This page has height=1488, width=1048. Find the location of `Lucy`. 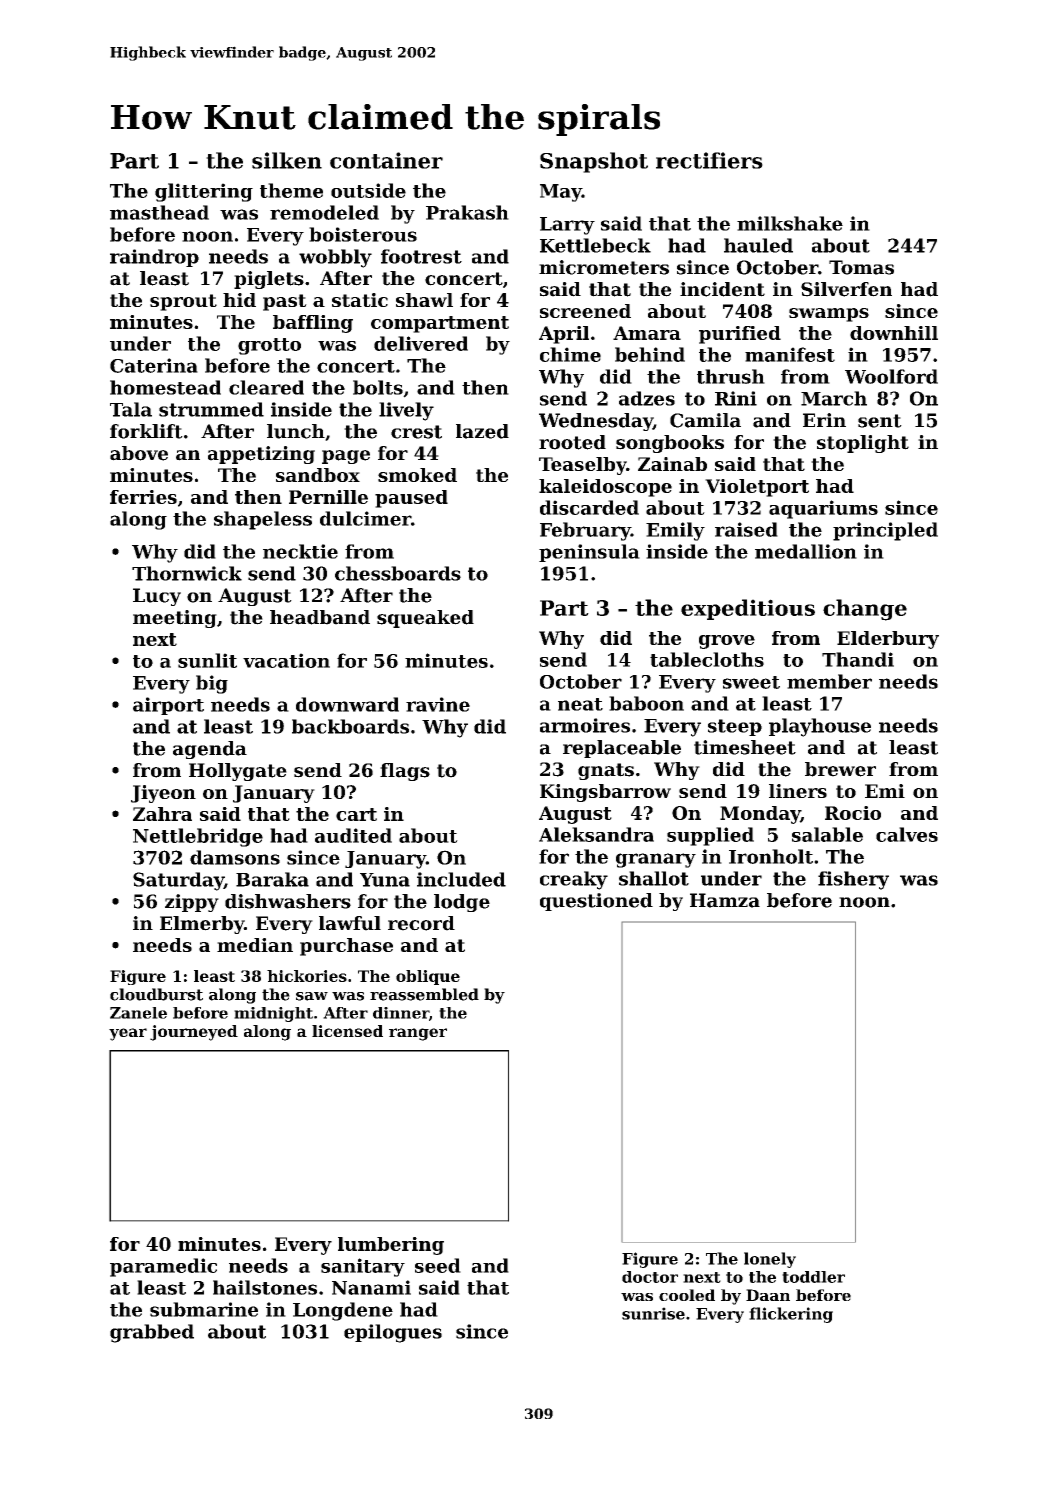

Lucy is located at coordinates (157, 597).
